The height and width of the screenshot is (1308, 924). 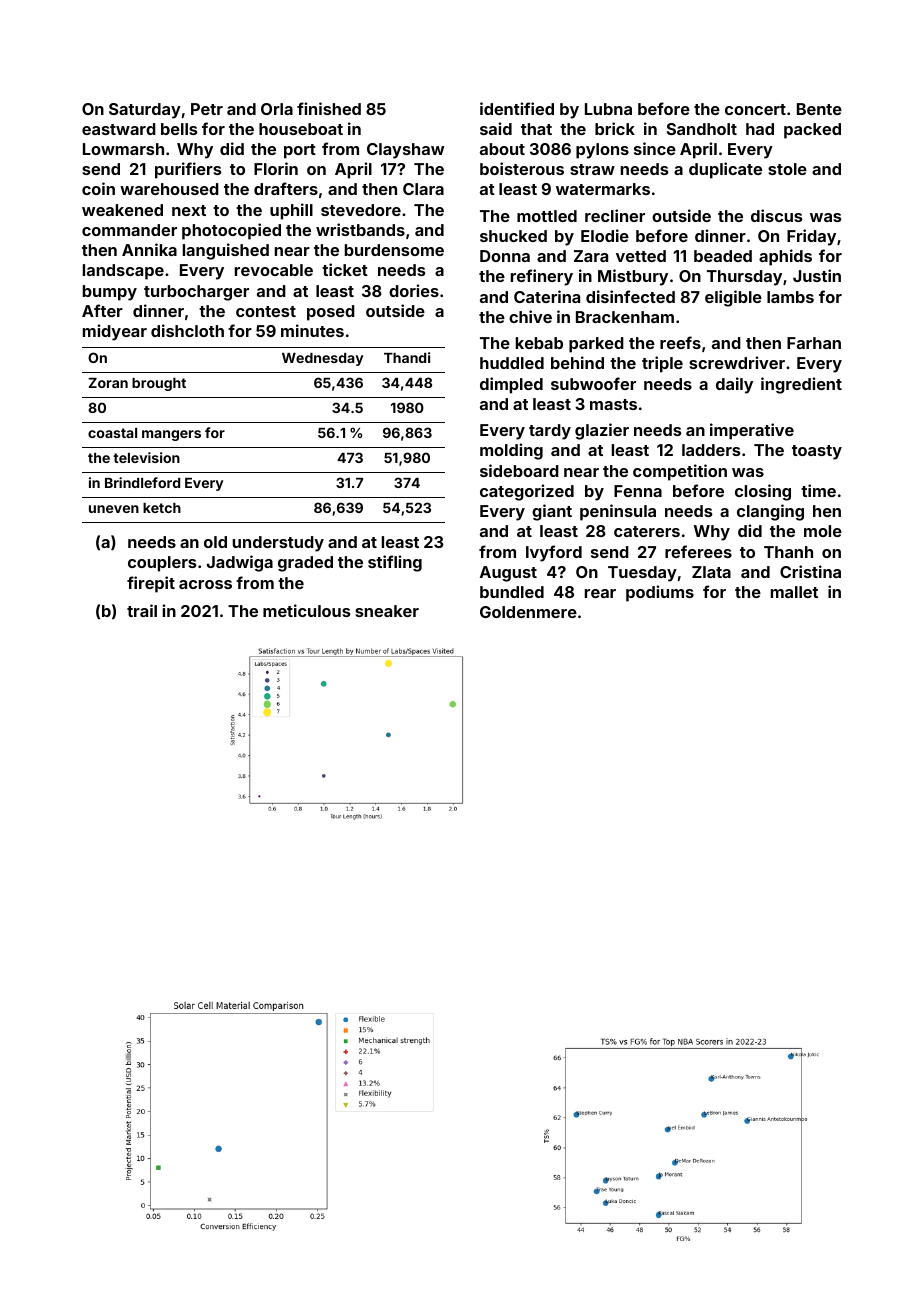 What do you see at coordinates (387, 611) in the screenshot?
I see `sneaker` at bounding box center [387, 611].
